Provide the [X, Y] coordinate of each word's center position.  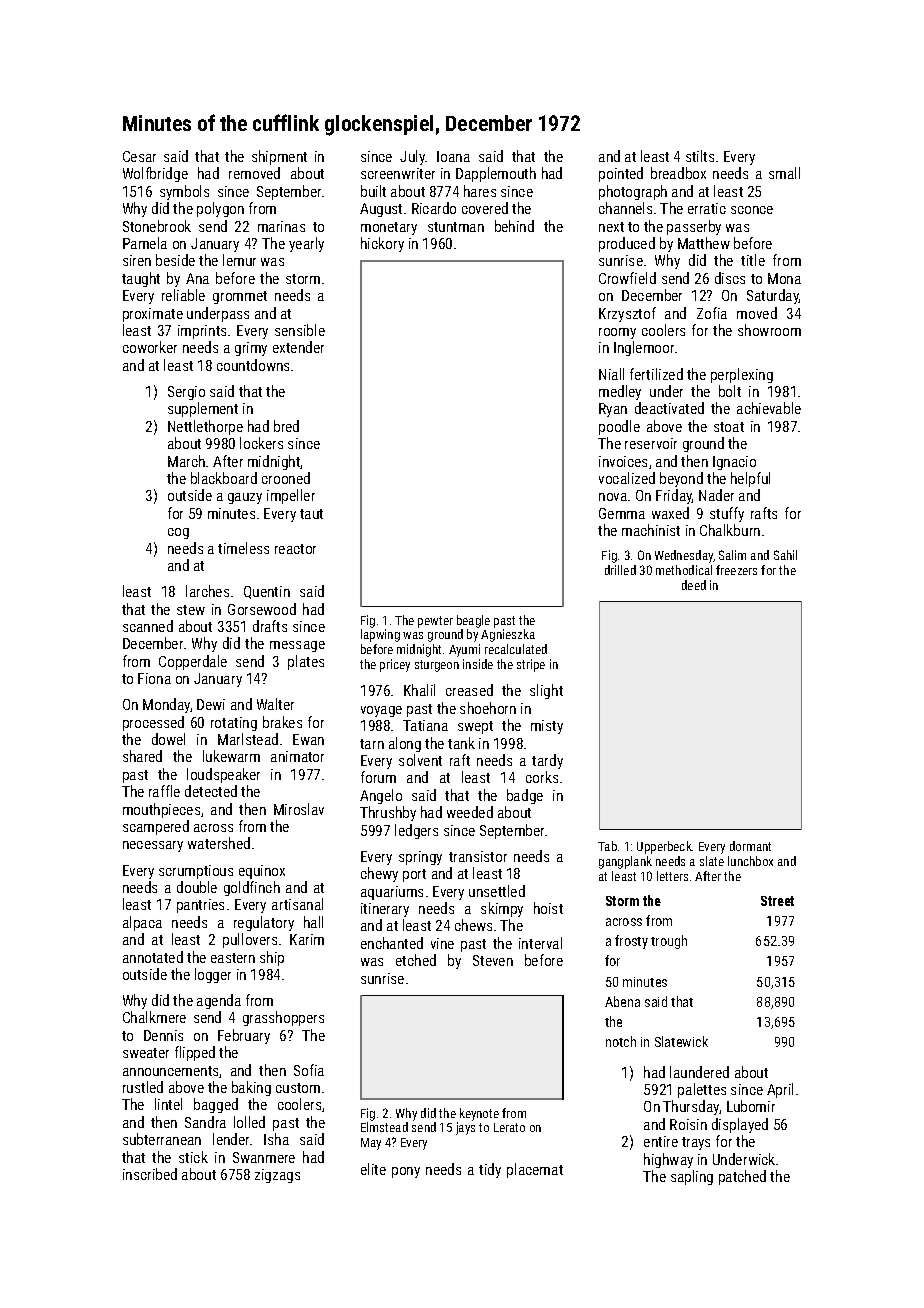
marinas [281, 226]
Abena [622, 1001]
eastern [233, 958]
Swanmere [264, 1157]
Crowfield [627, 278]
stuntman [456, 227]
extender [298, 347]
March [186, 461]
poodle [619, 427]
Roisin [688, 1124]
